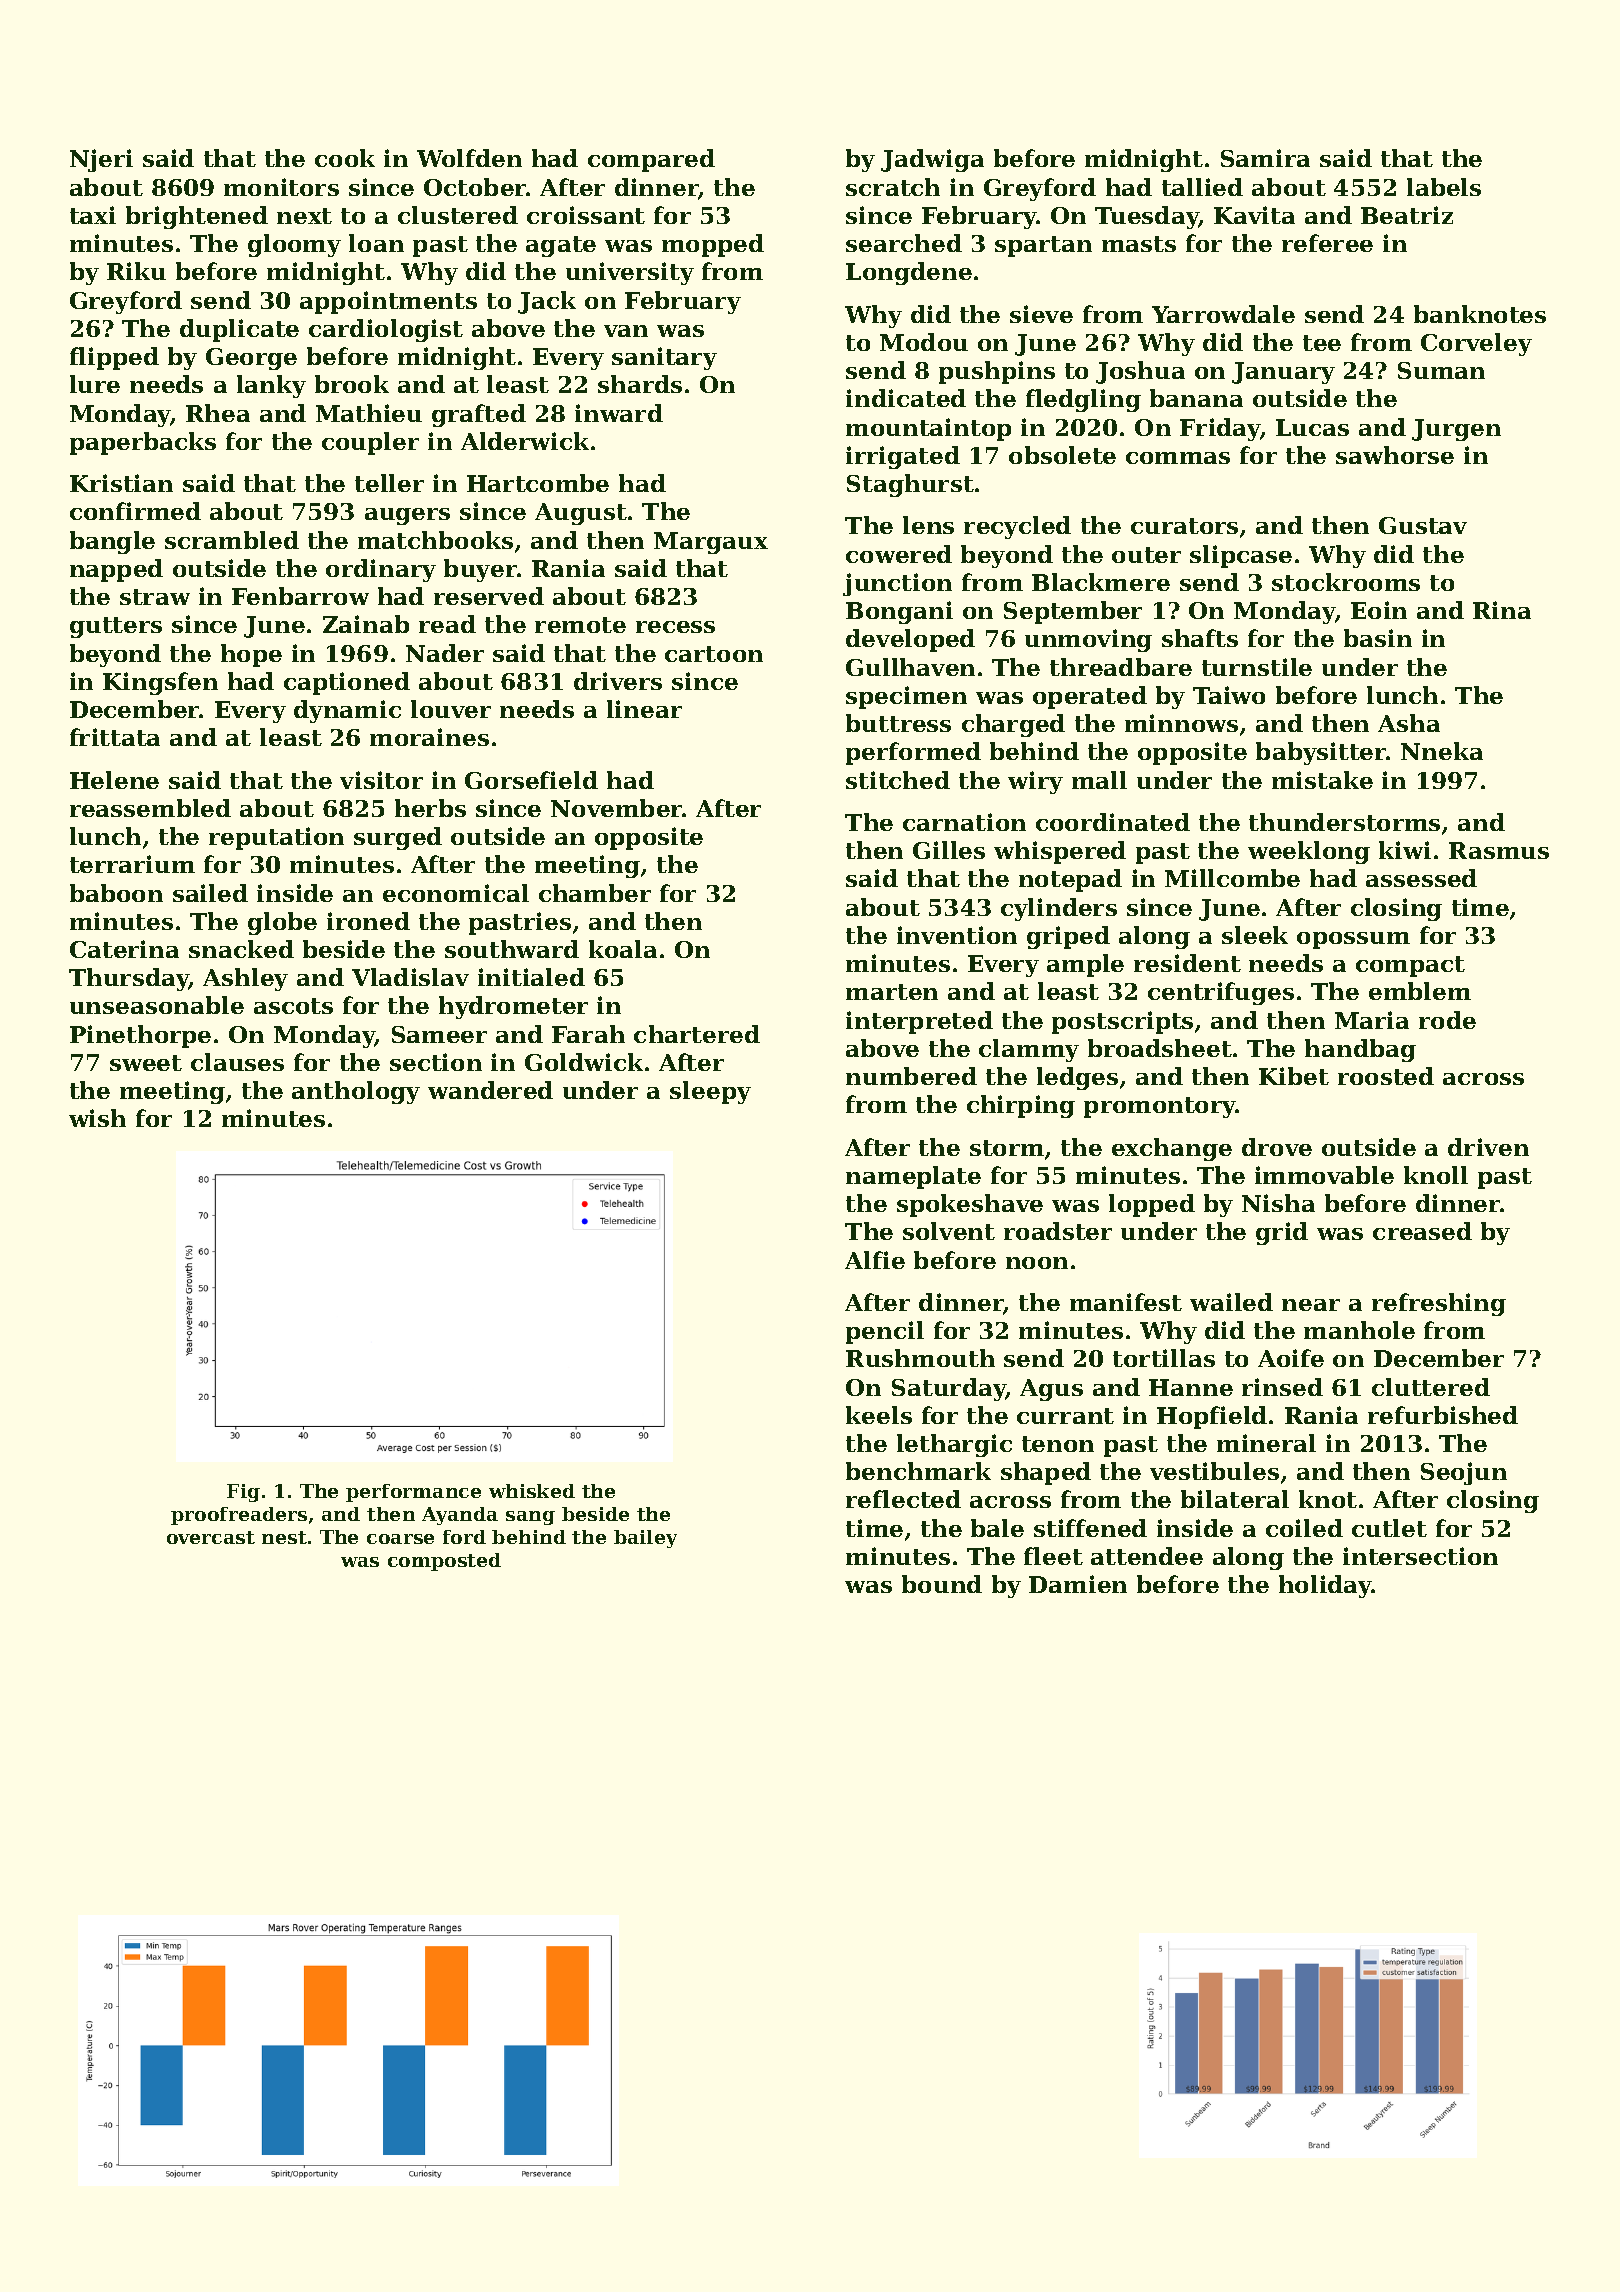  I want to click on Seojun, so click(1464, 1473).
